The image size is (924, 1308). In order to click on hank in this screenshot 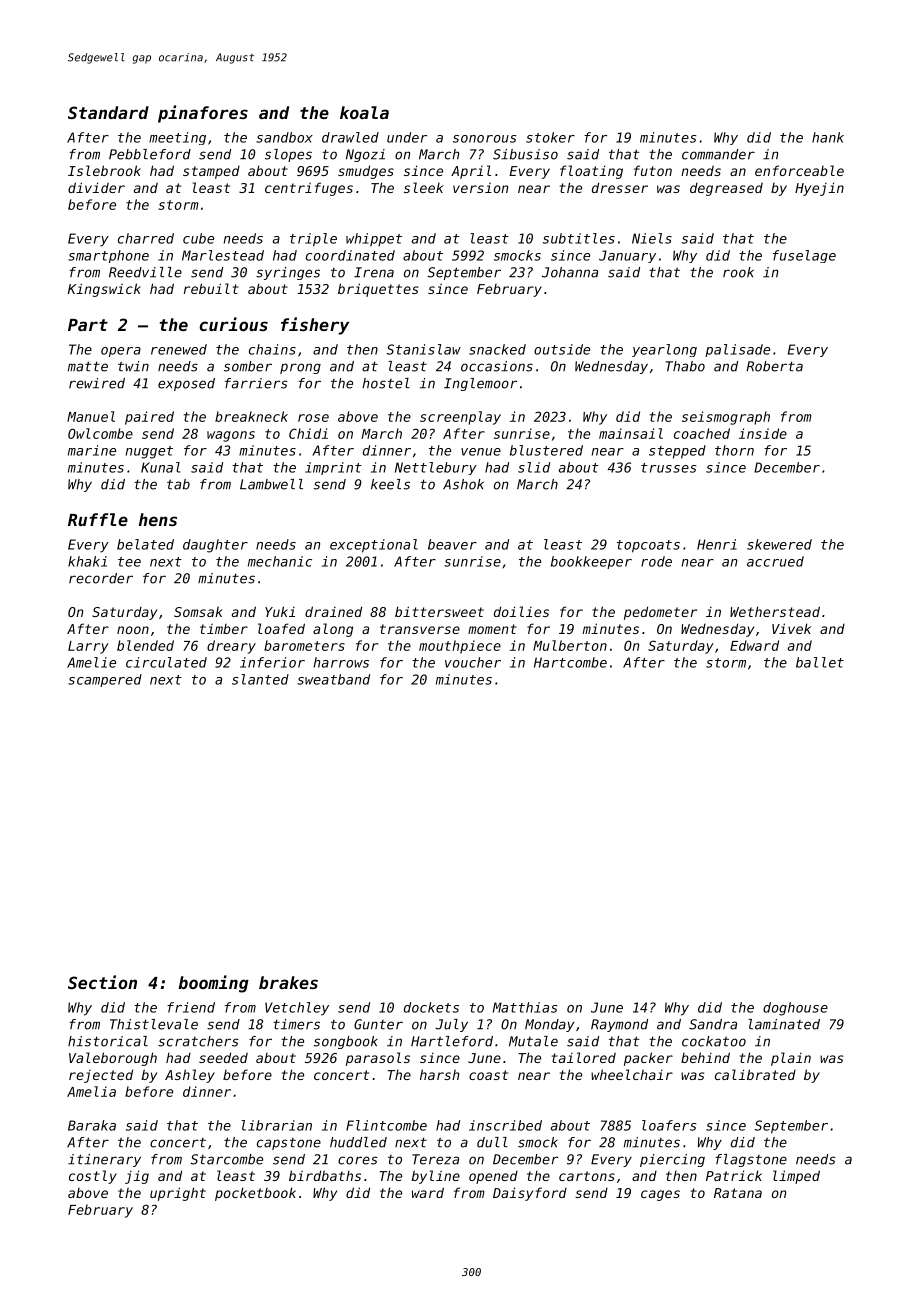, I will do `click(828, 137)`.
